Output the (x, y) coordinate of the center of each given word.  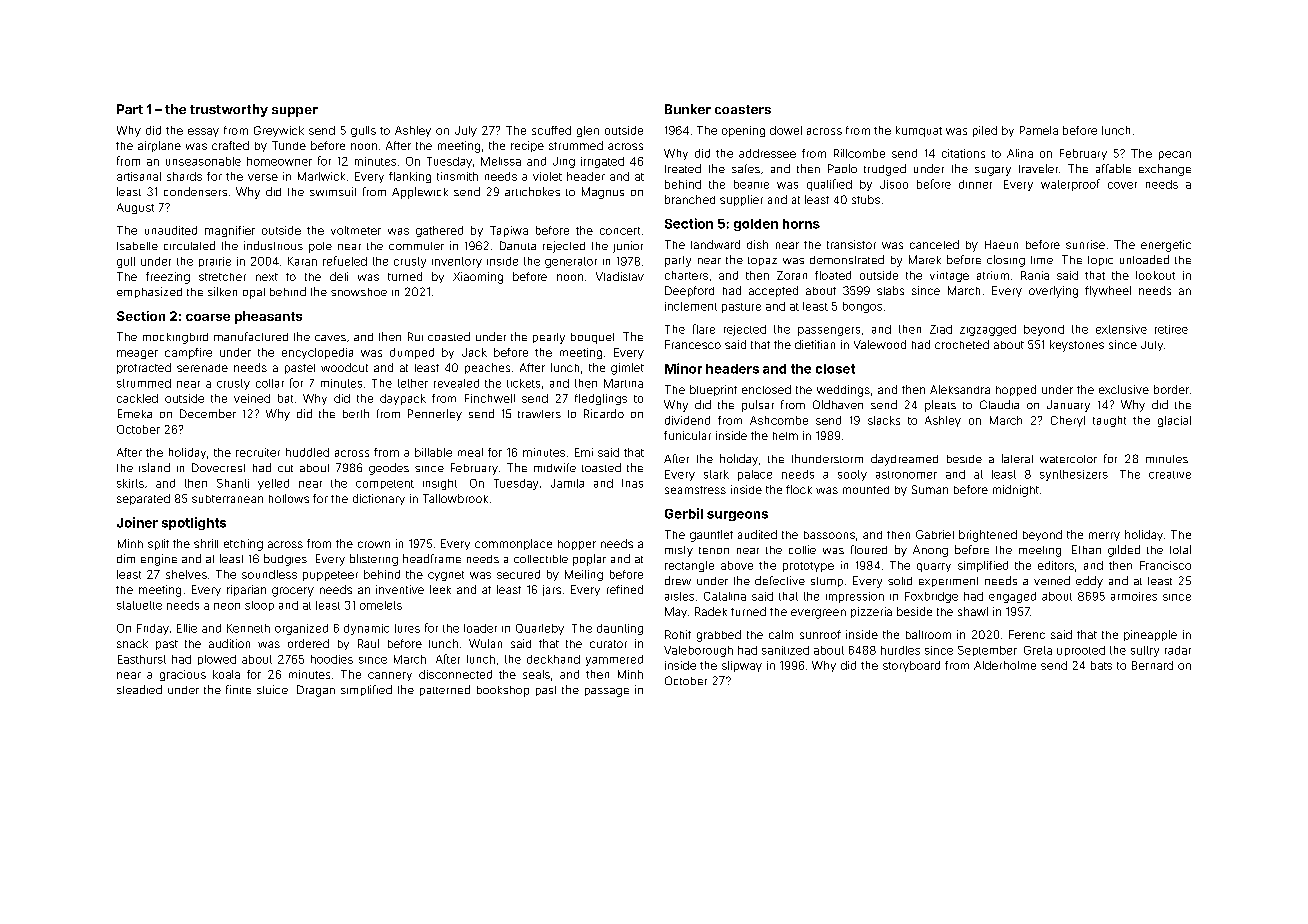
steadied (139, 689)
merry (1104, 536)
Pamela (1039, 130)
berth (356, 413)
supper (295, 112)
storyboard (911, 666)
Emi (584, 452)
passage (607, 692)
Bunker (688, 109)
